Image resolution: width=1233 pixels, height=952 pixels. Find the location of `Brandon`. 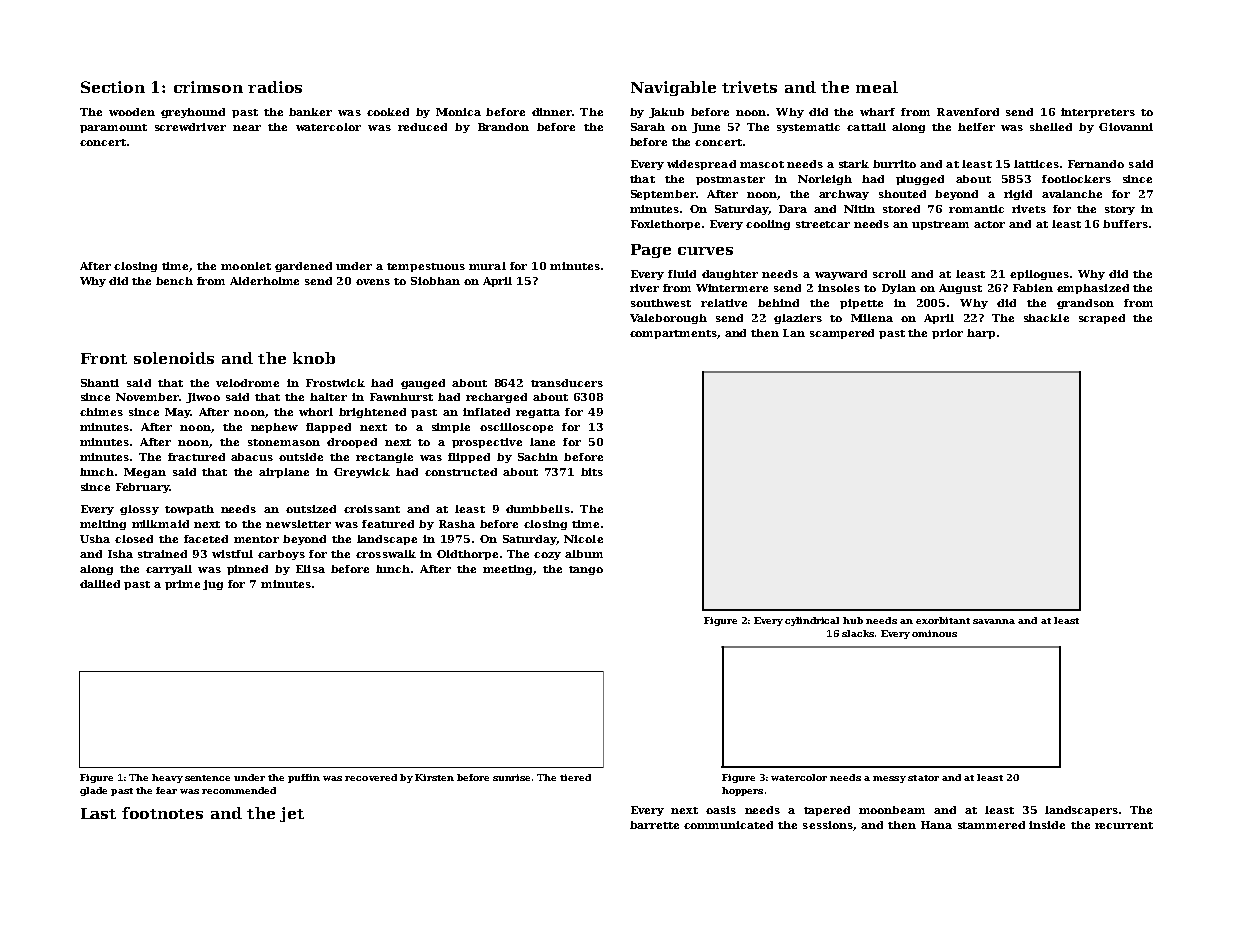

Brandon is located at coordinates (503, 127).
